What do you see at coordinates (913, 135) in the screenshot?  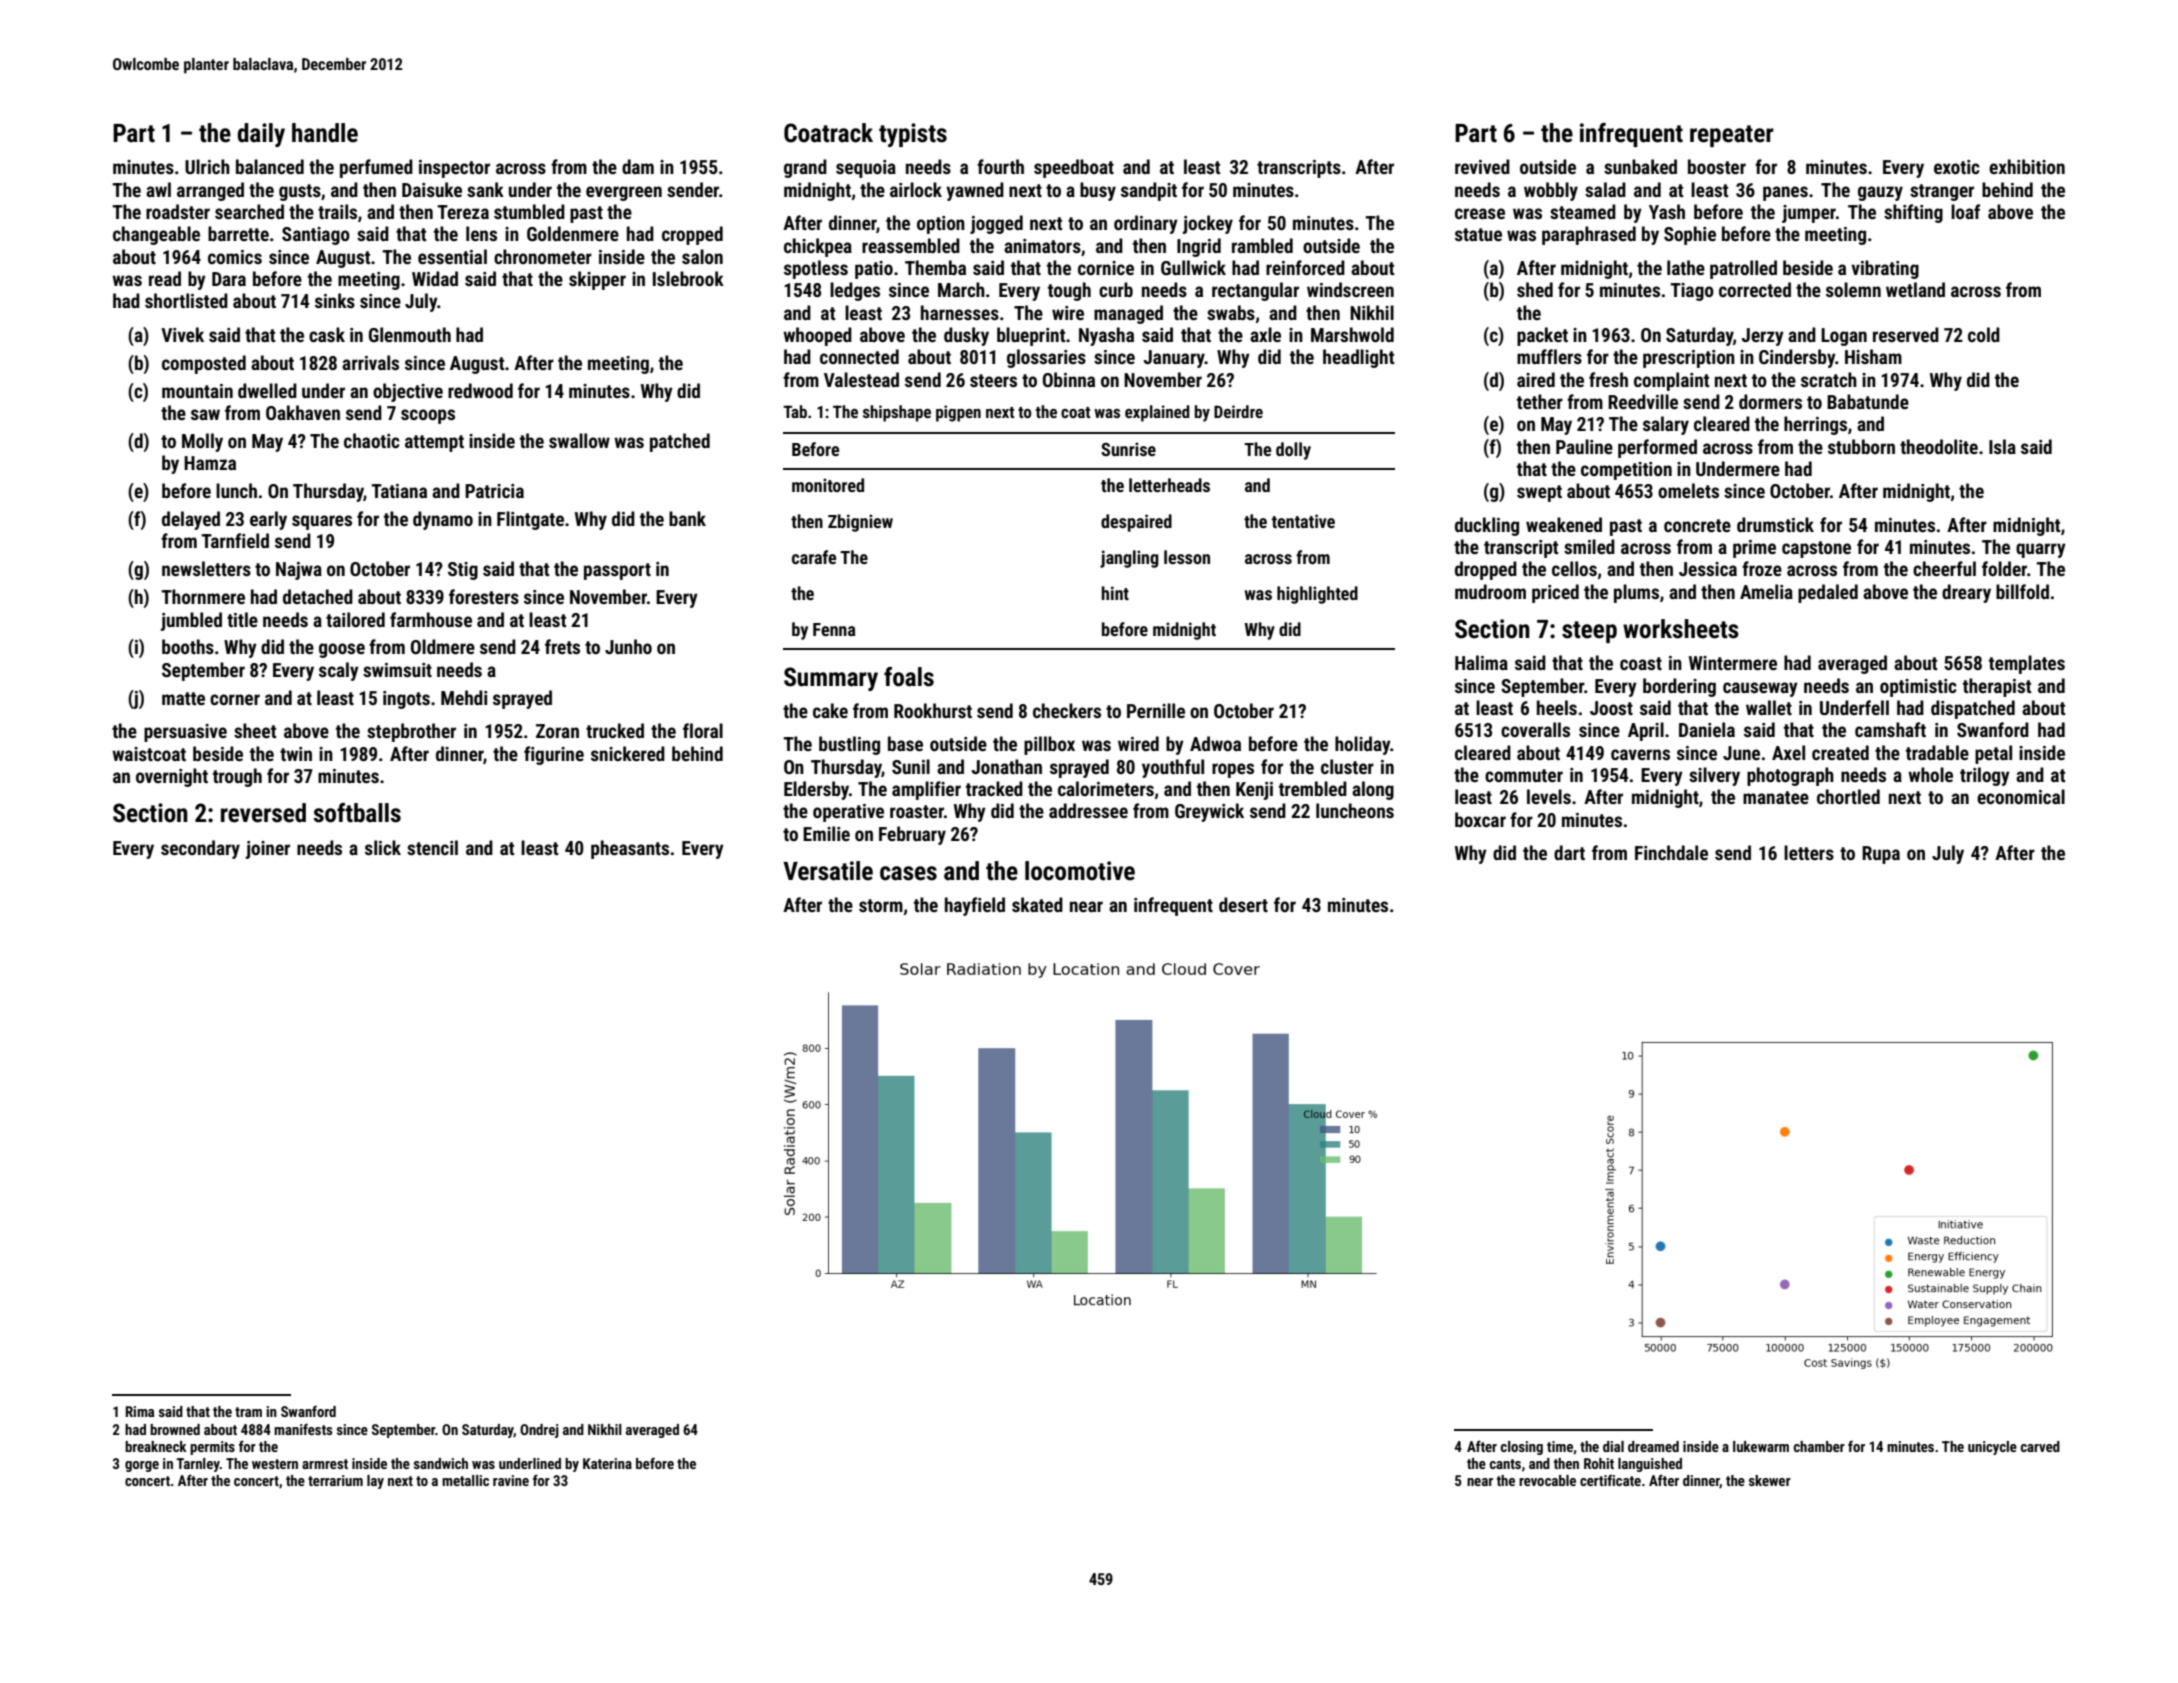 I see `typists` at bounding box center [913, 135].
